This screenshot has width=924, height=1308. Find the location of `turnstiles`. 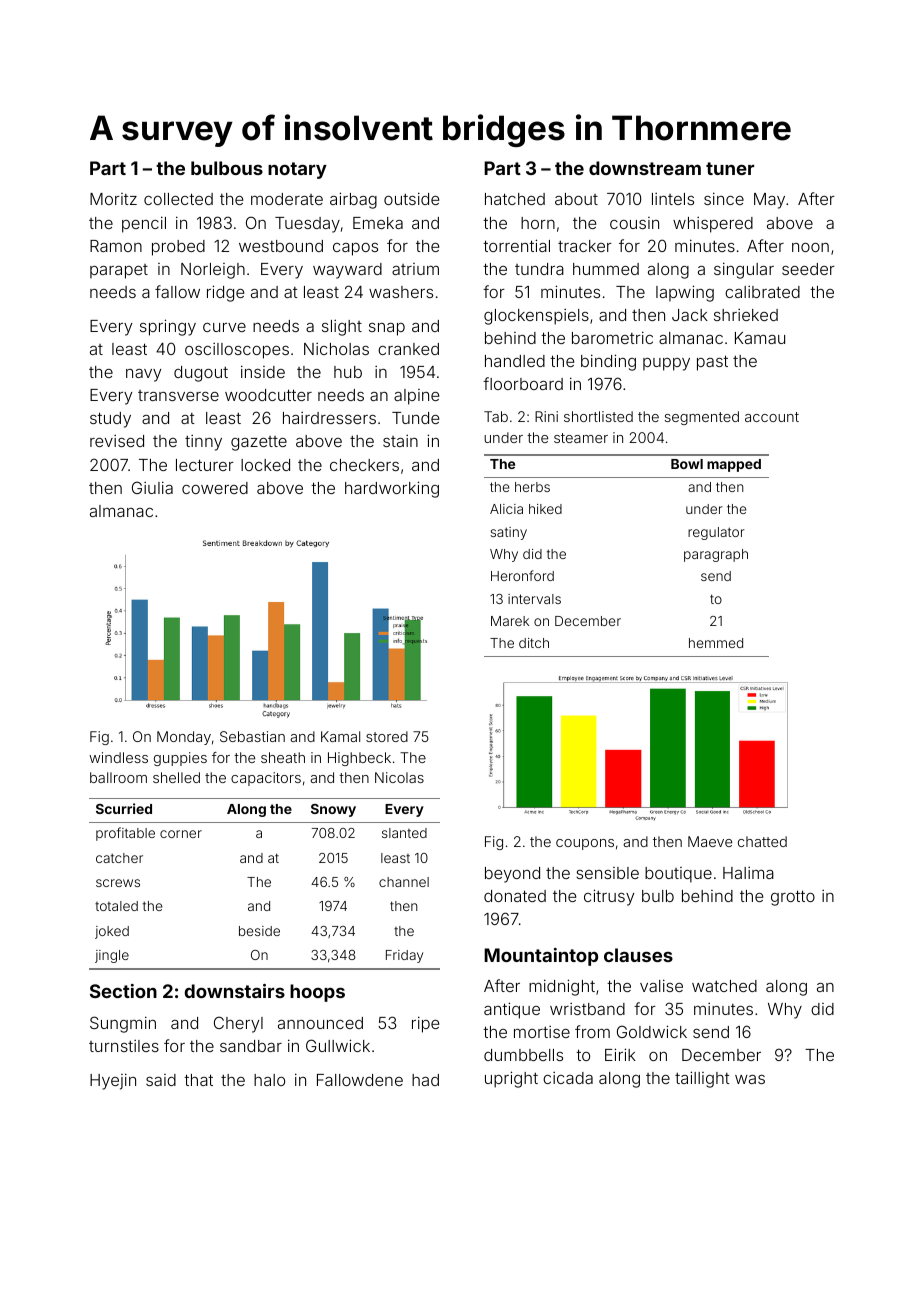

turnstiles is located at coordinates (124, 1046).
